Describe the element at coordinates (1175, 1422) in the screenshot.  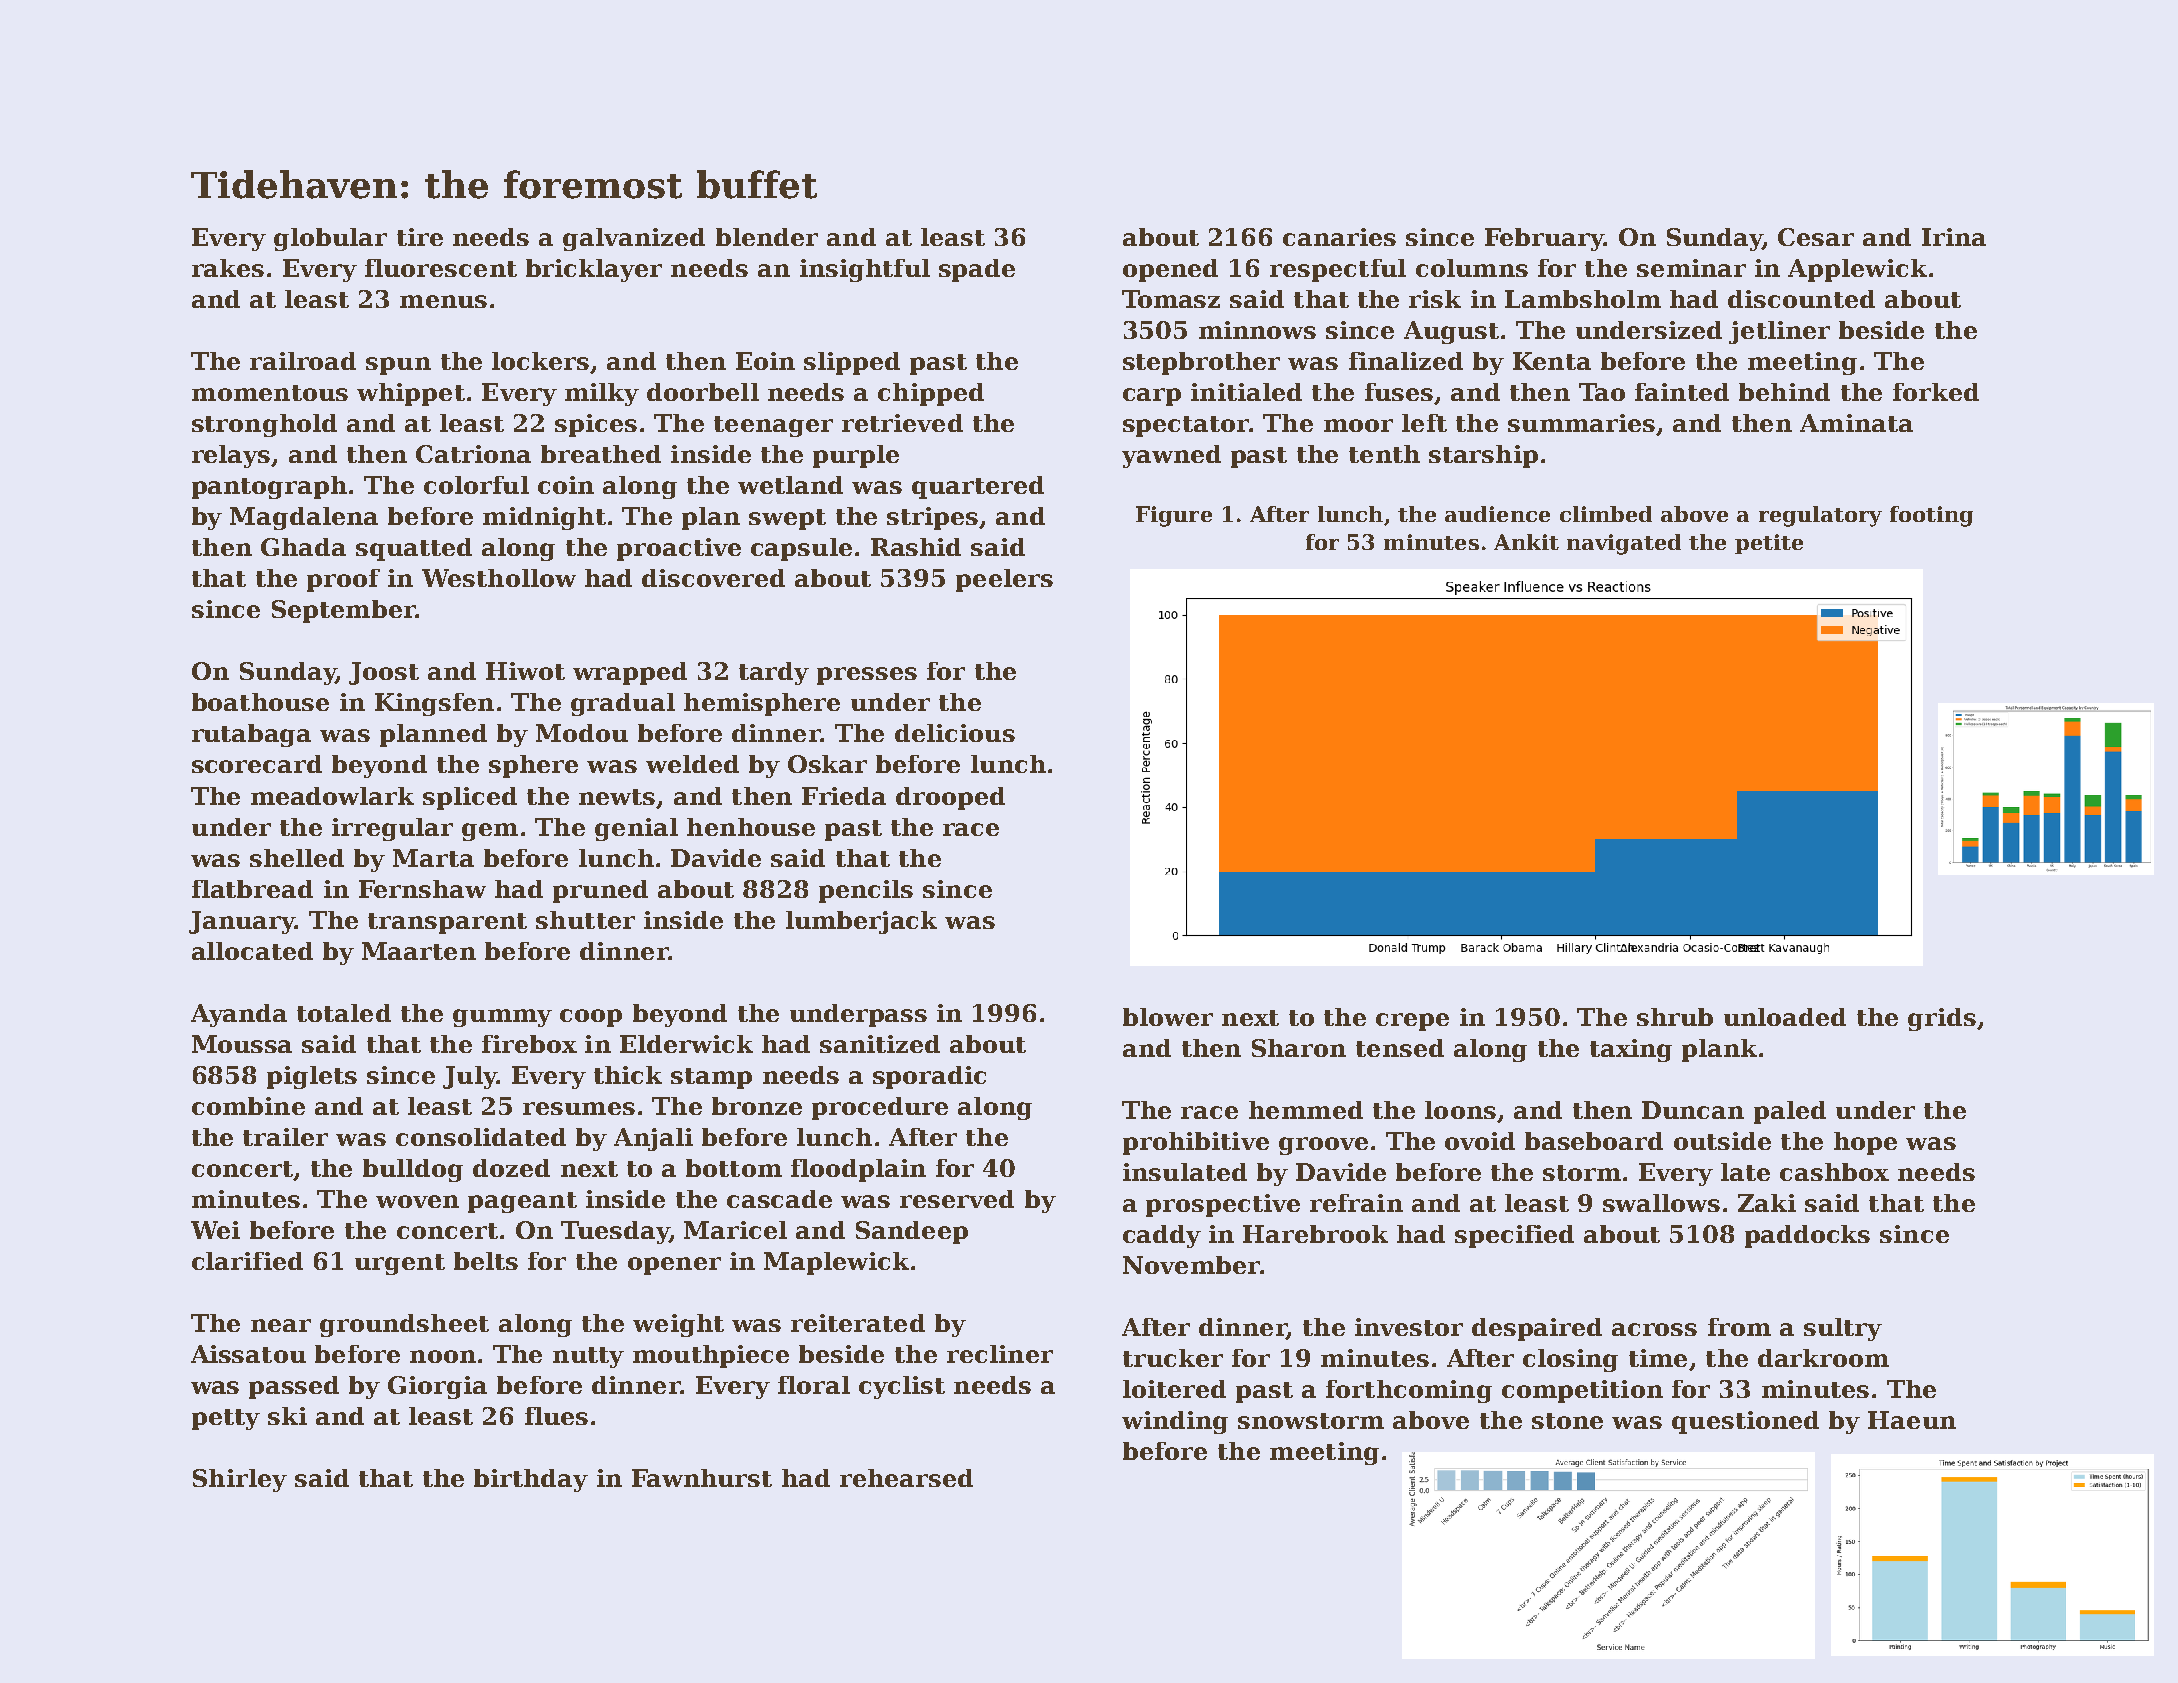
I see `winding` at that location.
